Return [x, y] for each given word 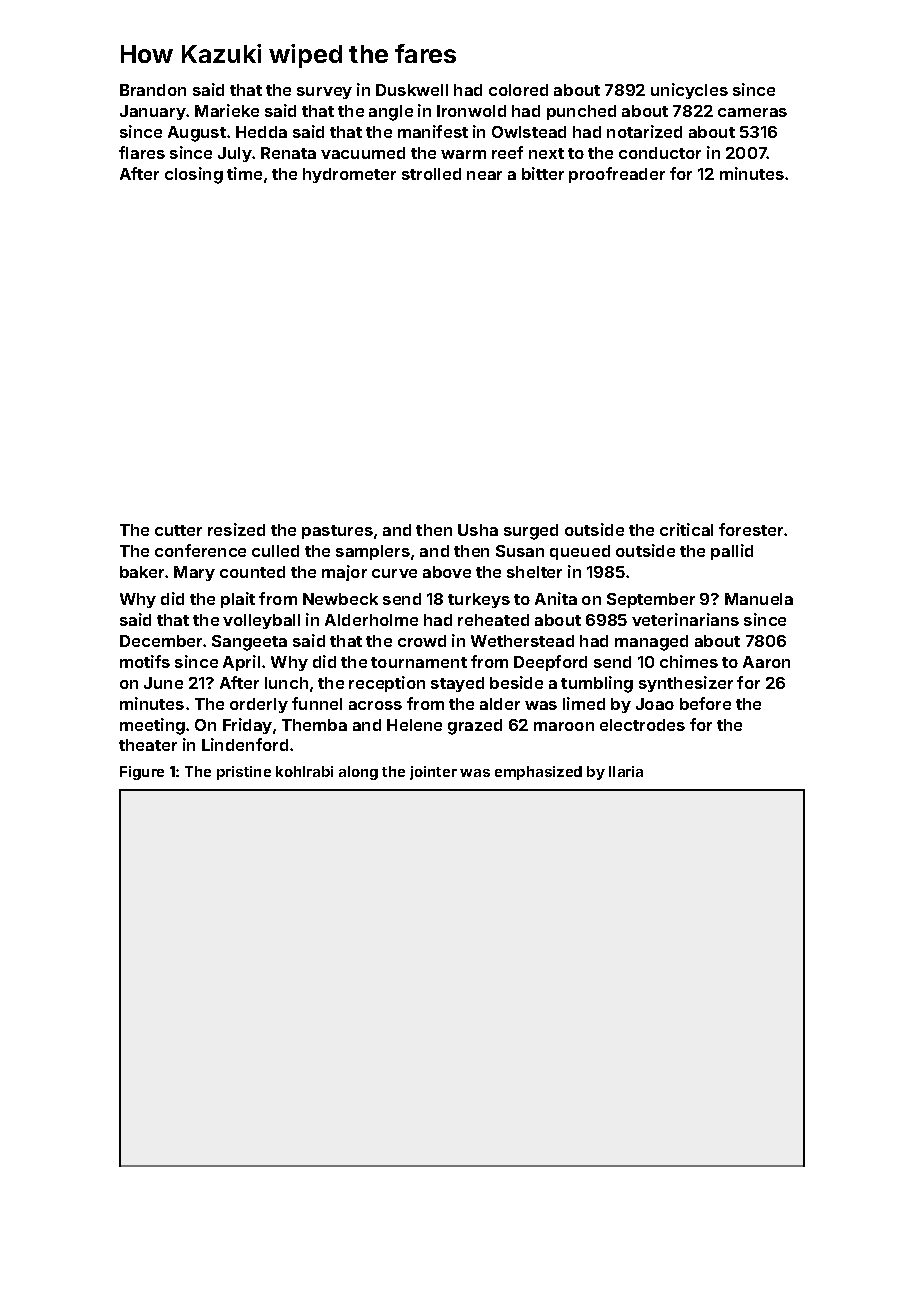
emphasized [538, 773]
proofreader [617, 175]
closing [194, 175]
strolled [431, 174]
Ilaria [626, 771]
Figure [142, 773]
